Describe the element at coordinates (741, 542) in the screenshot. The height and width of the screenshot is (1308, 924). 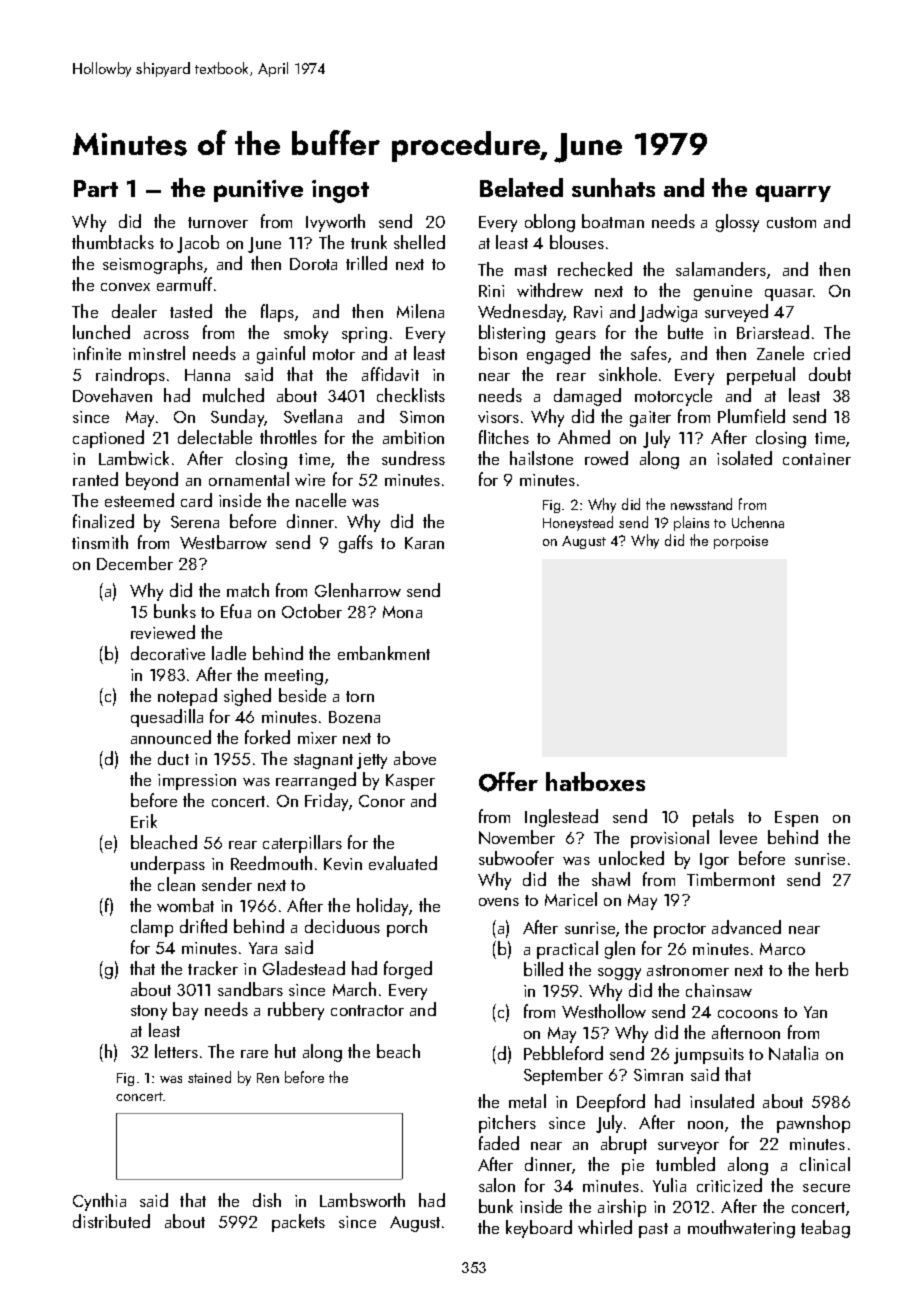
I see `porpoise` at that location.
